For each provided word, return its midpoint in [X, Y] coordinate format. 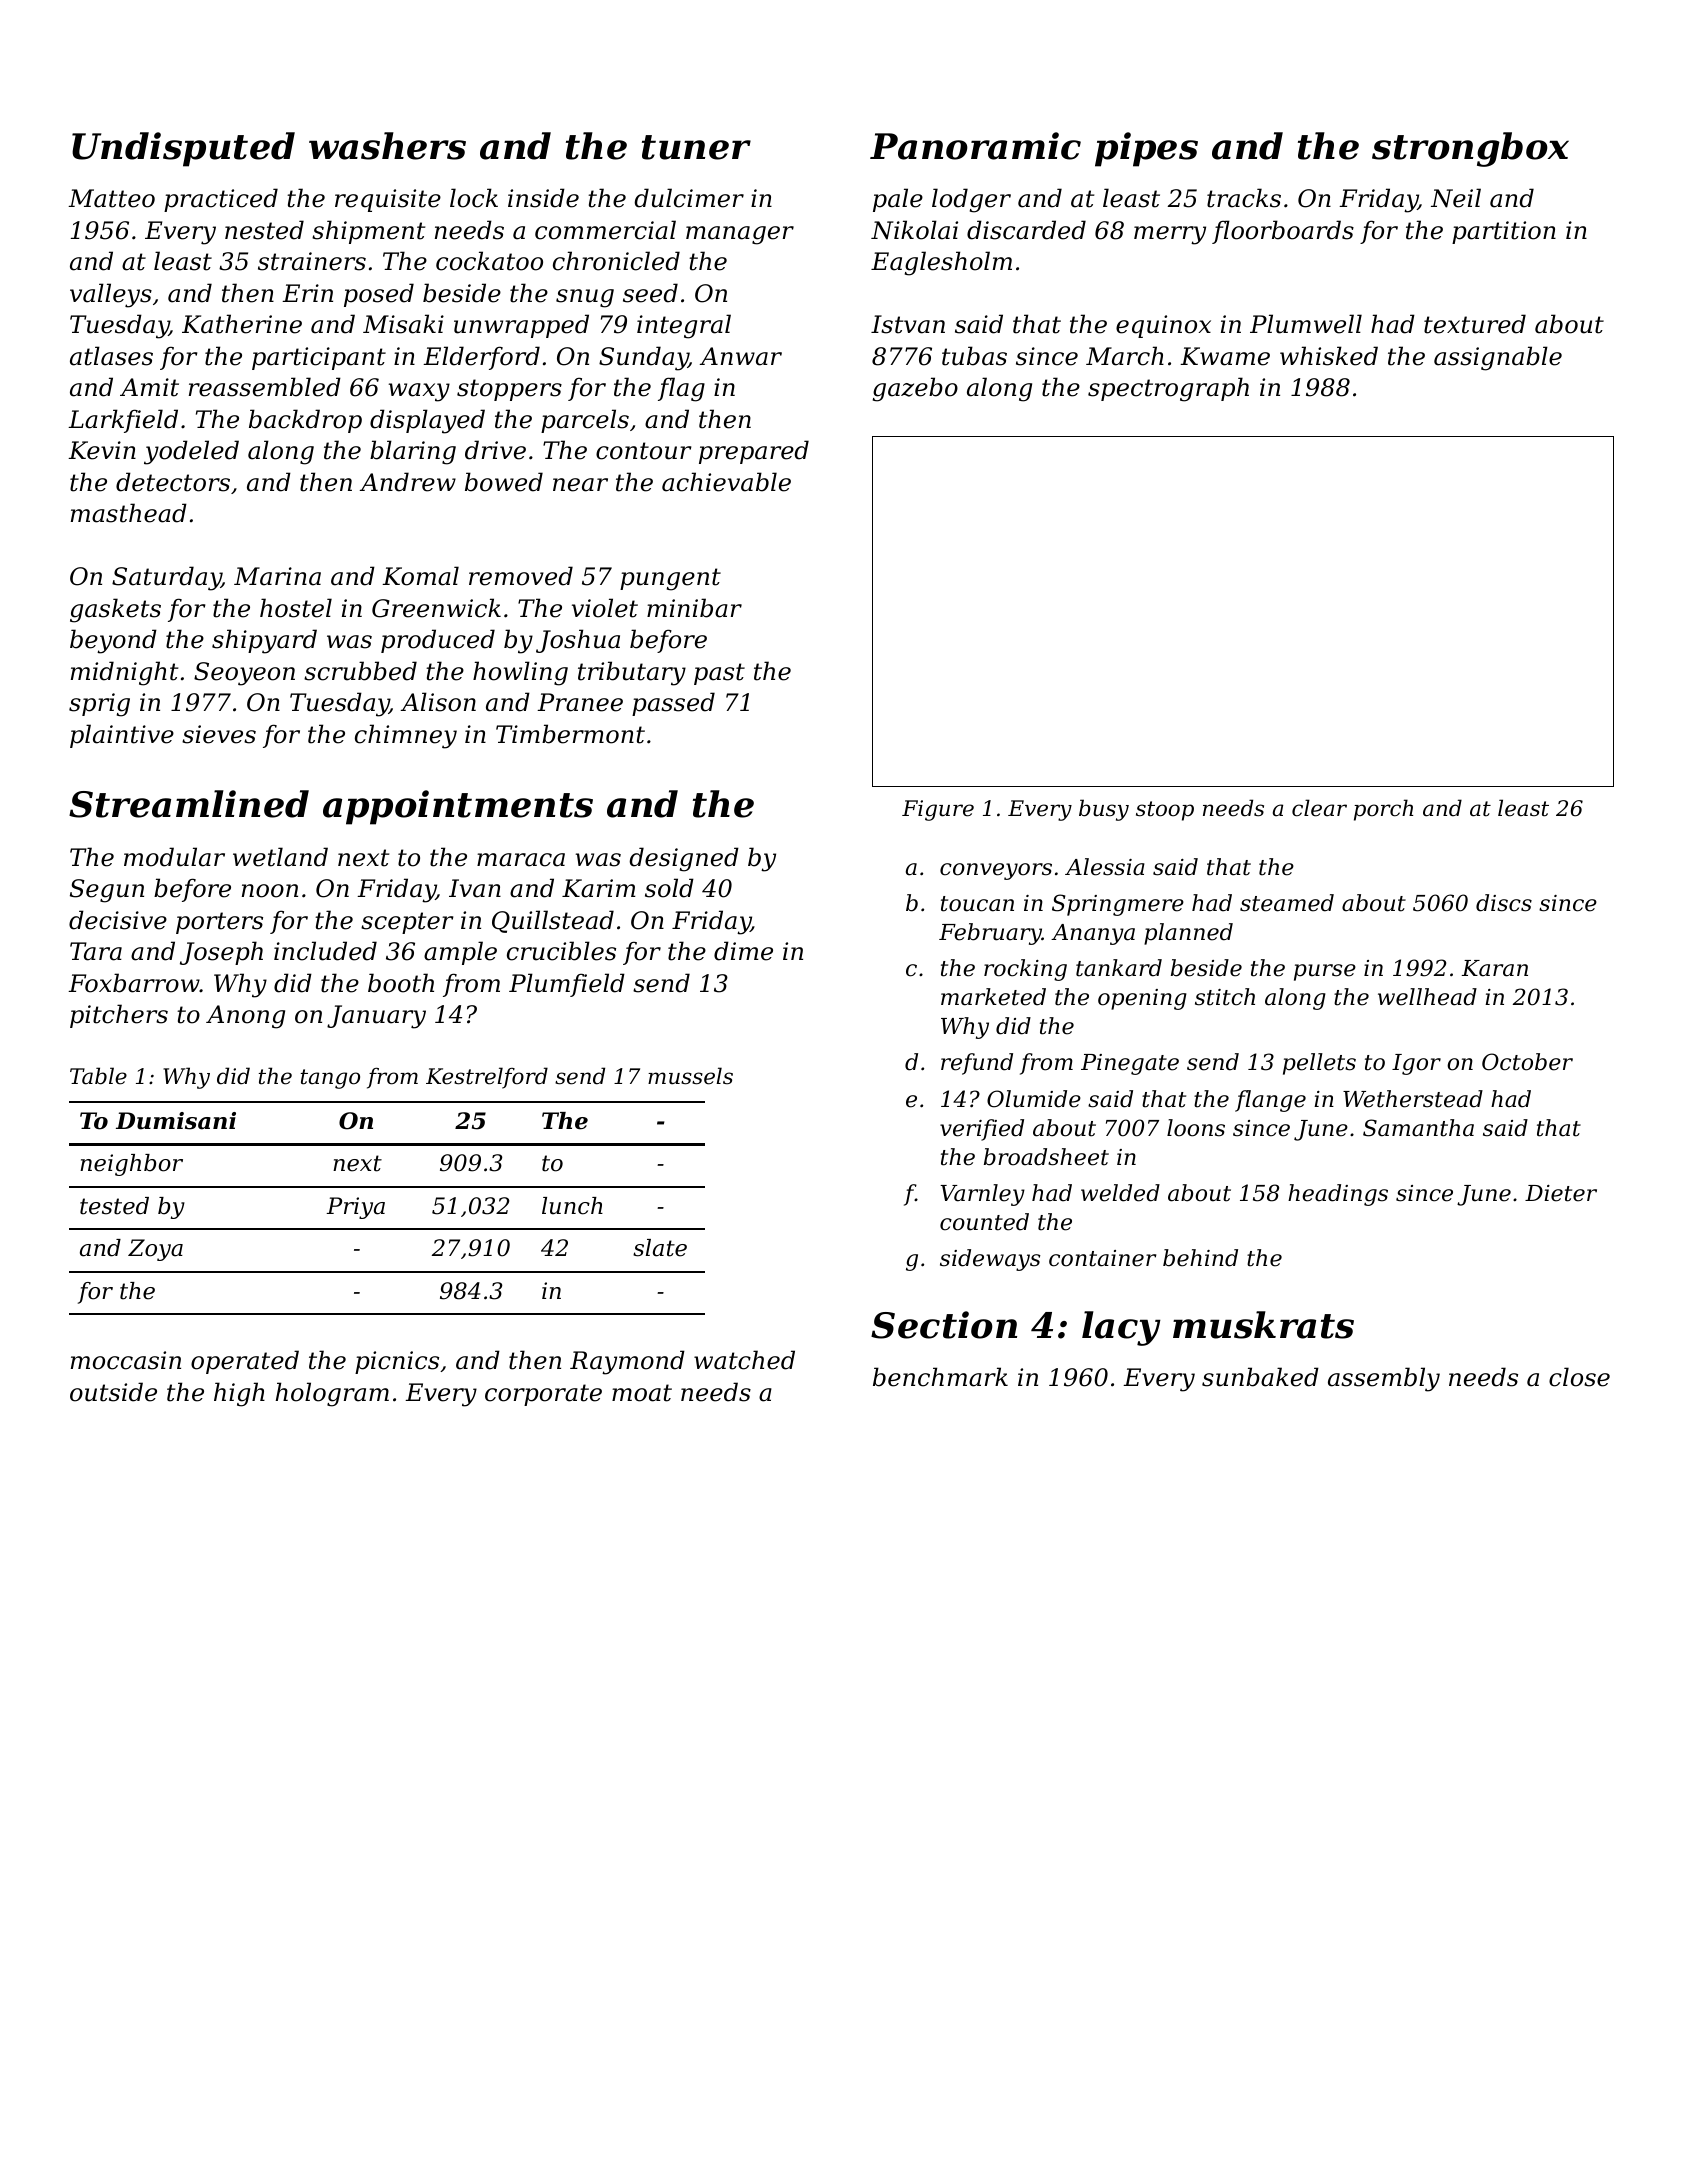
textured [1475, 324]
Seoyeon [244, 674]
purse [1325, 972]
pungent [670, 579]
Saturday [166, 578]
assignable [1498, 358]
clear [1319, 808]
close [1579, 1377]
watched [744, 1360]
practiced [221, 200]
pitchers [119, 1016]
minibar [694, 608]
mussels [690, 1076]
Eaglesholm [941, 263]
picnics [397, 1362]
